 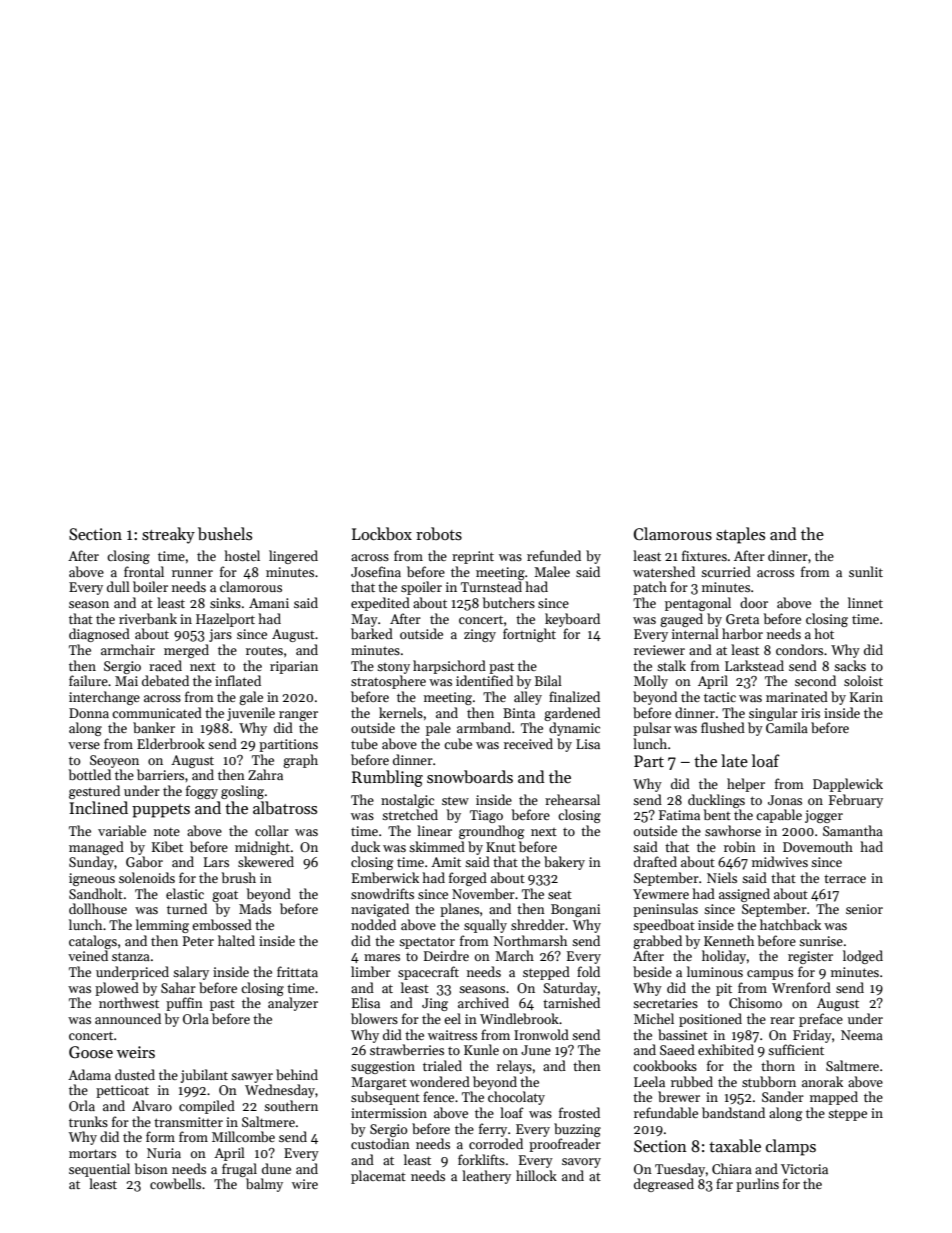 I want to click on staples, so click(x=740, y=535).
